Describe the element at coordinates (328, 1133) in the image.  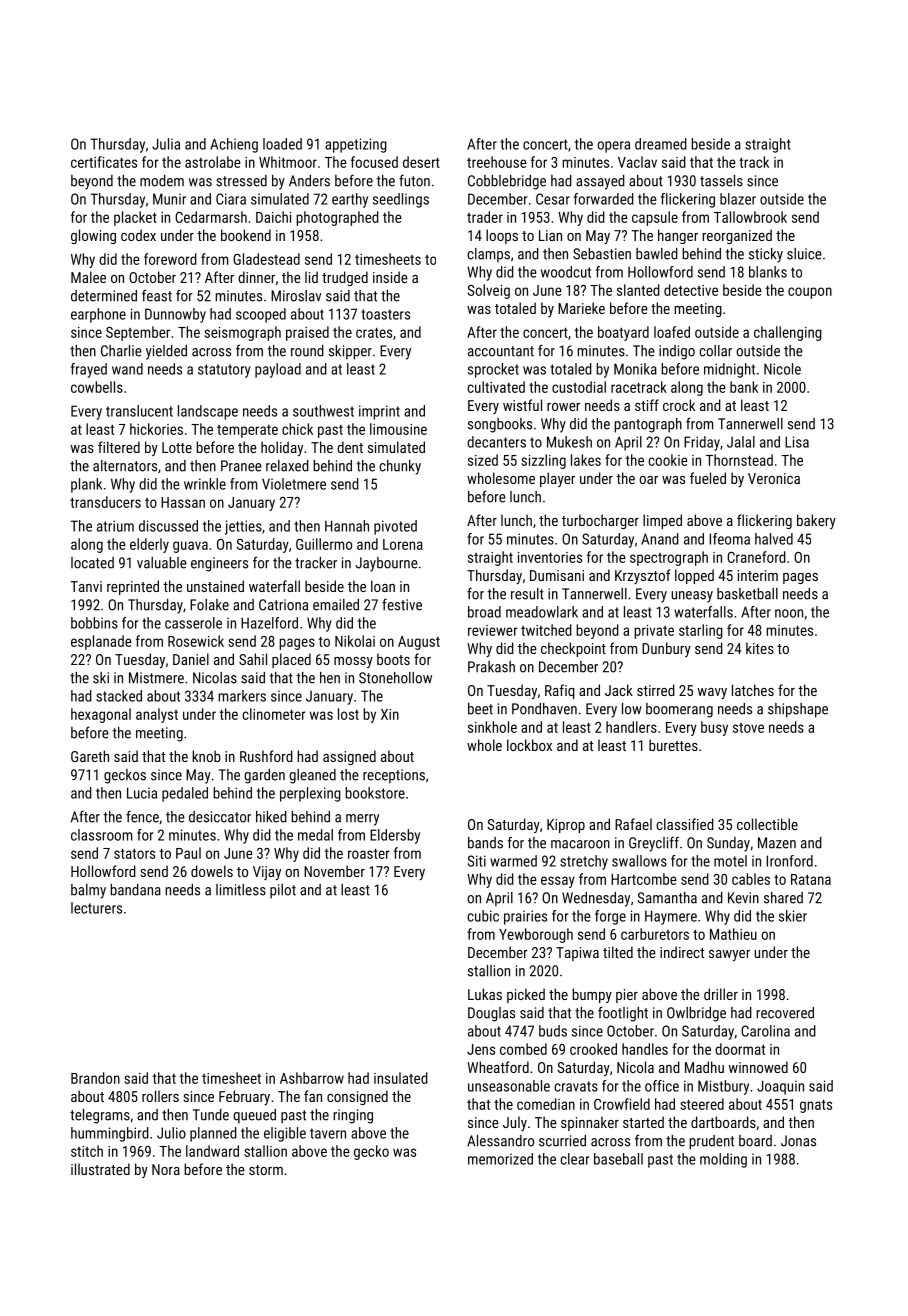
I see `tavern` at that location.
